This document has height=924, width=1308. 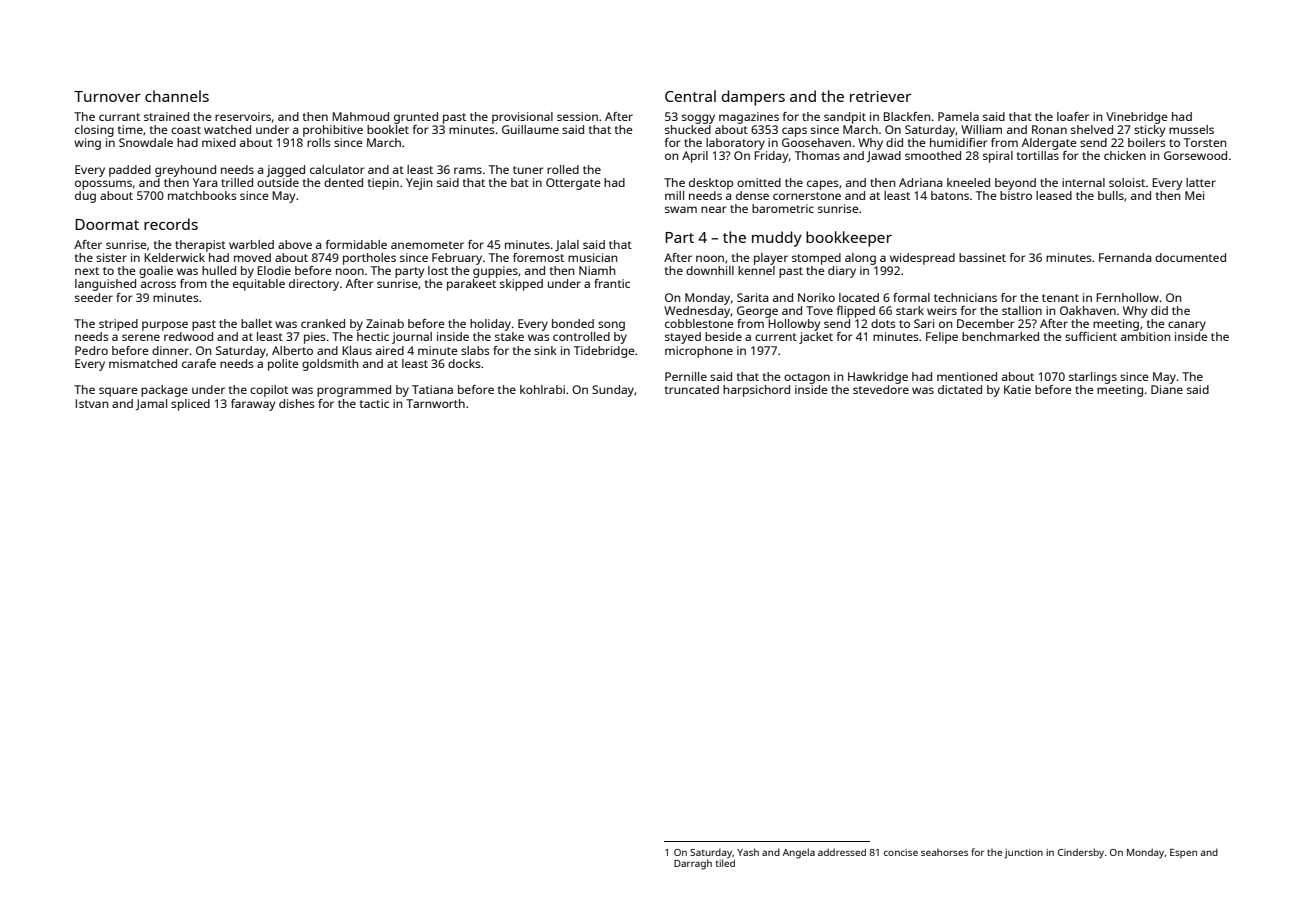 What do you see at coordinates (756, 391) in the document?
I see `harpsichord` at bounding box center [756, 391].
